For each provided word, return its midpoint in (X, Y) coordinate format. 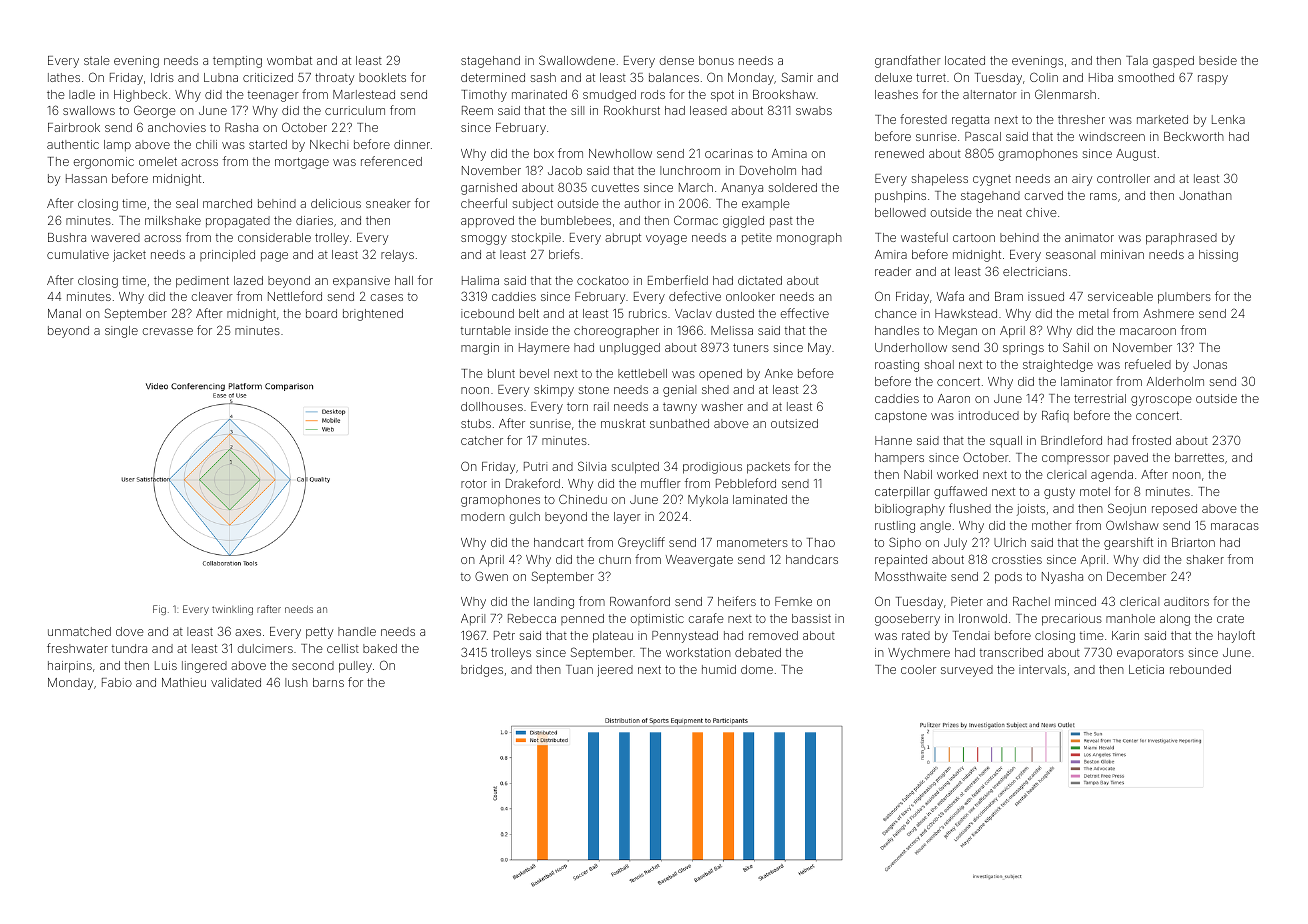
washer (722, 406)
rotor (474, 483)
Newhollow (620, 153)
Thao (821, 542)
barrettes (1199, 457)
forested (923, 119)
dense (677, 60)
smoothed (1146, 77)
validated (236, 682)
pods (1008, 578)
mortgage (302, 163)
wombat (289, 60)
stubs (476, 423)
